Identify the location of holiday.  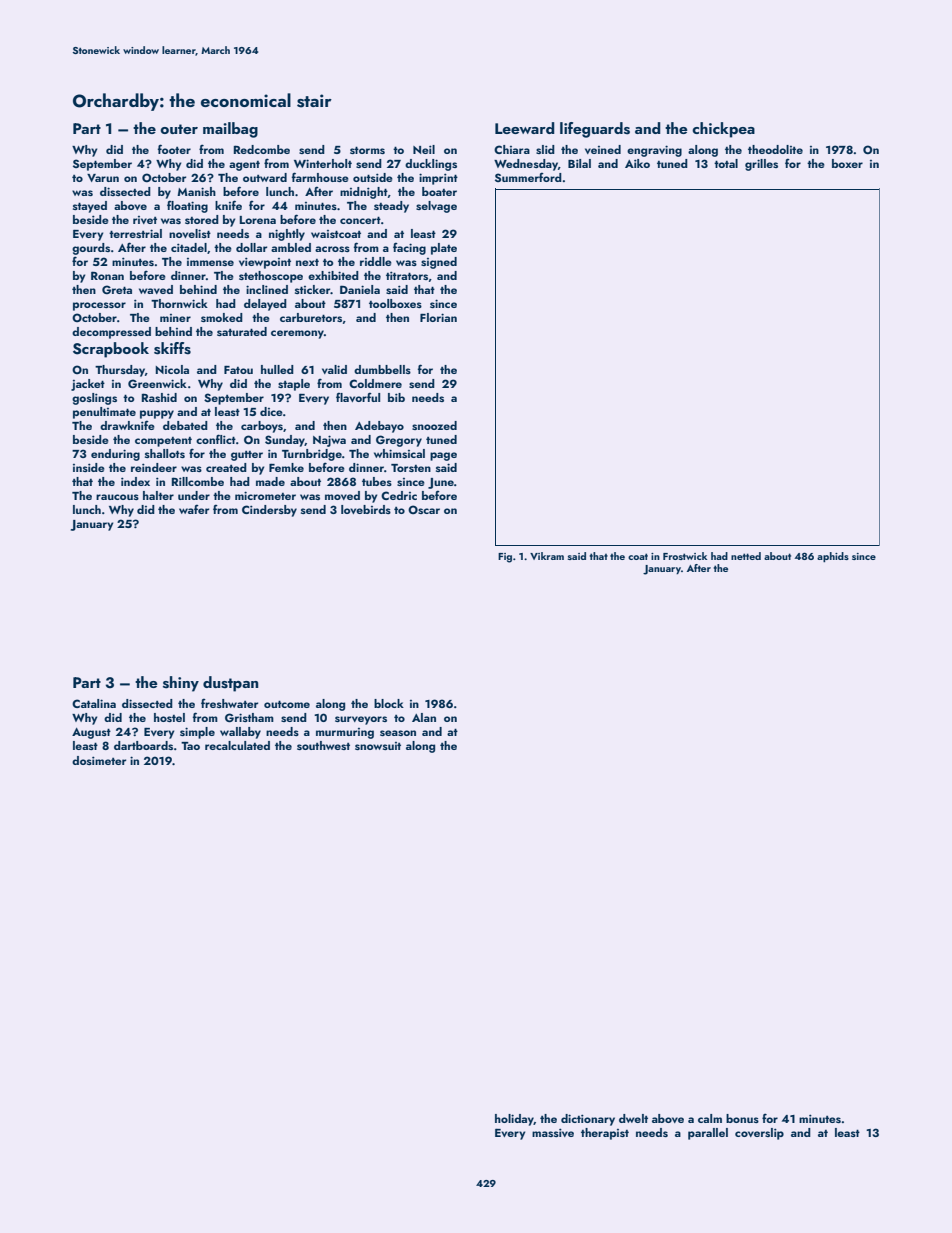
(514, 1120).
